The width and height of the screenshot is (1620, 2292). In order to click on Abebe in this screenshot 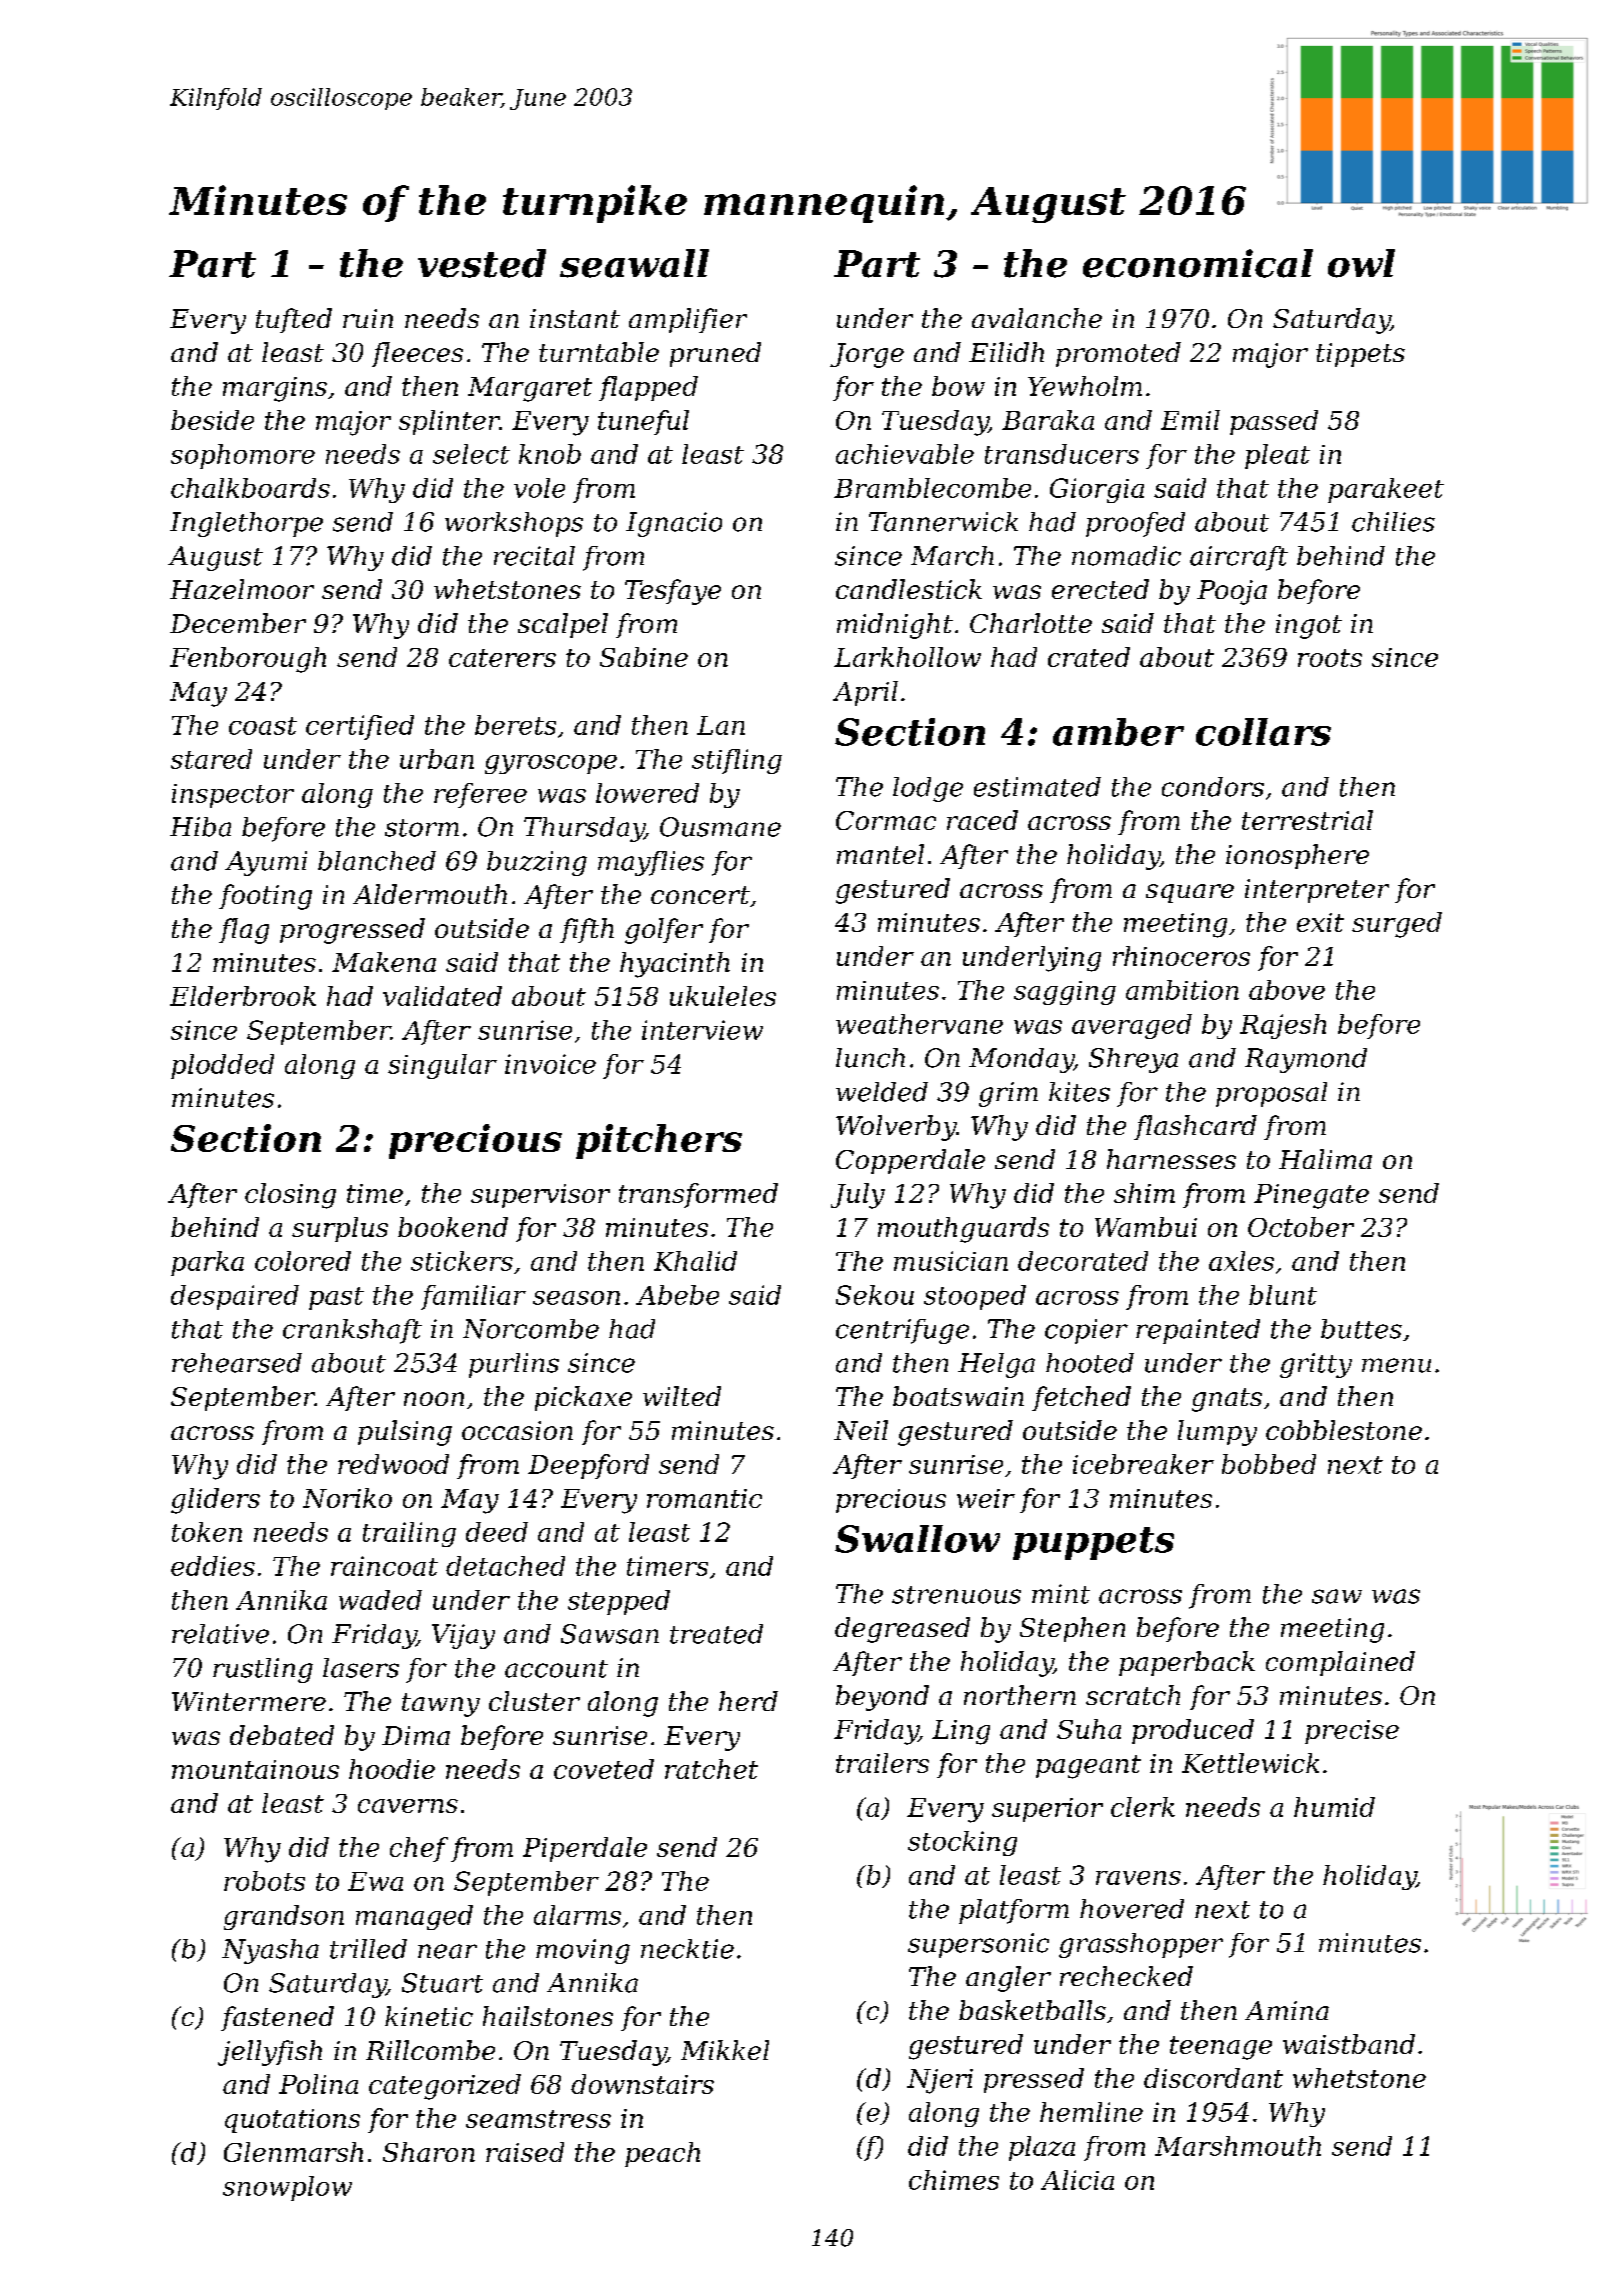, I will do `click(677, 1295)`.
